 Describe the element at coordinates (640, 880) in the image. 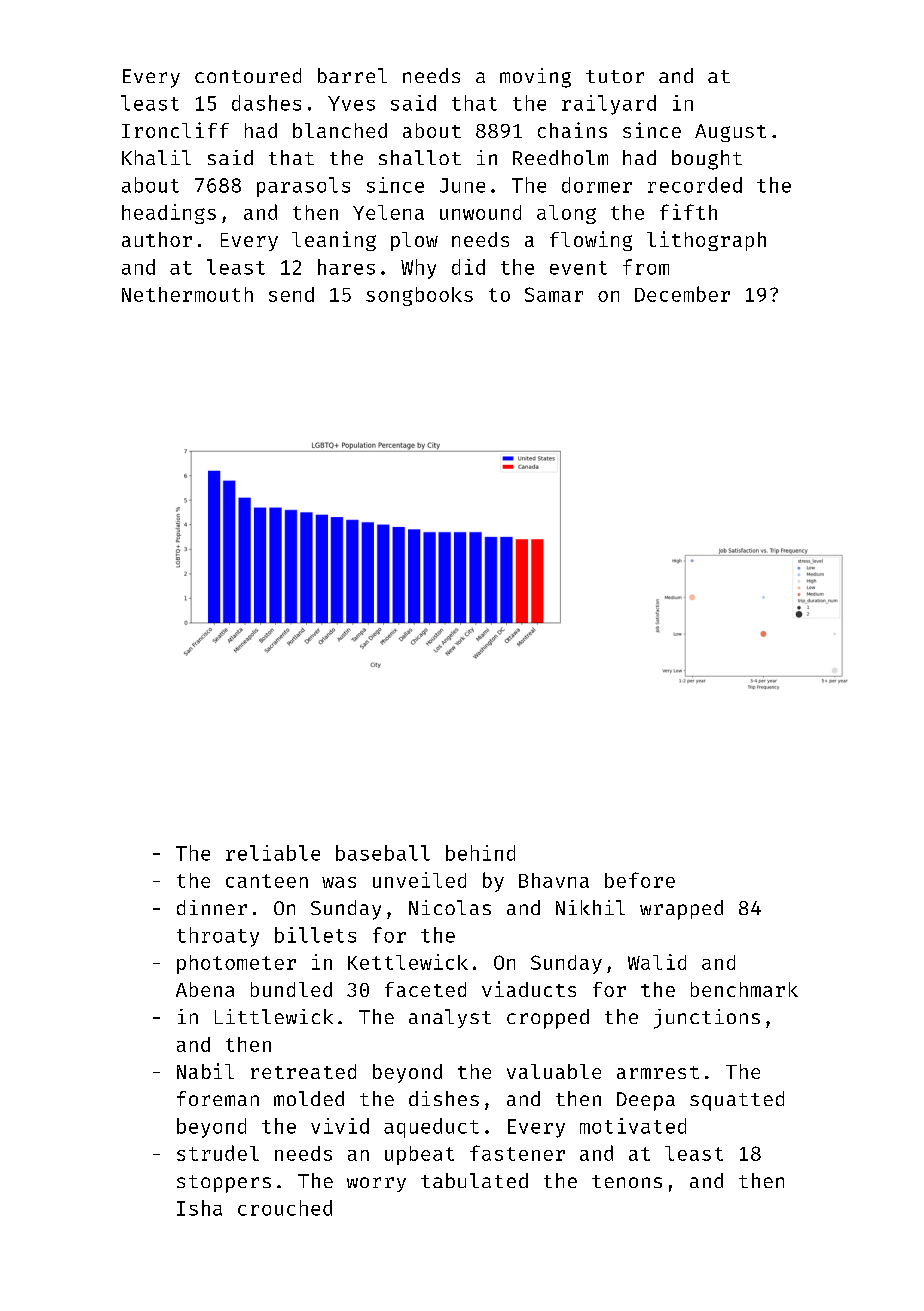

I see `before` at that location.
